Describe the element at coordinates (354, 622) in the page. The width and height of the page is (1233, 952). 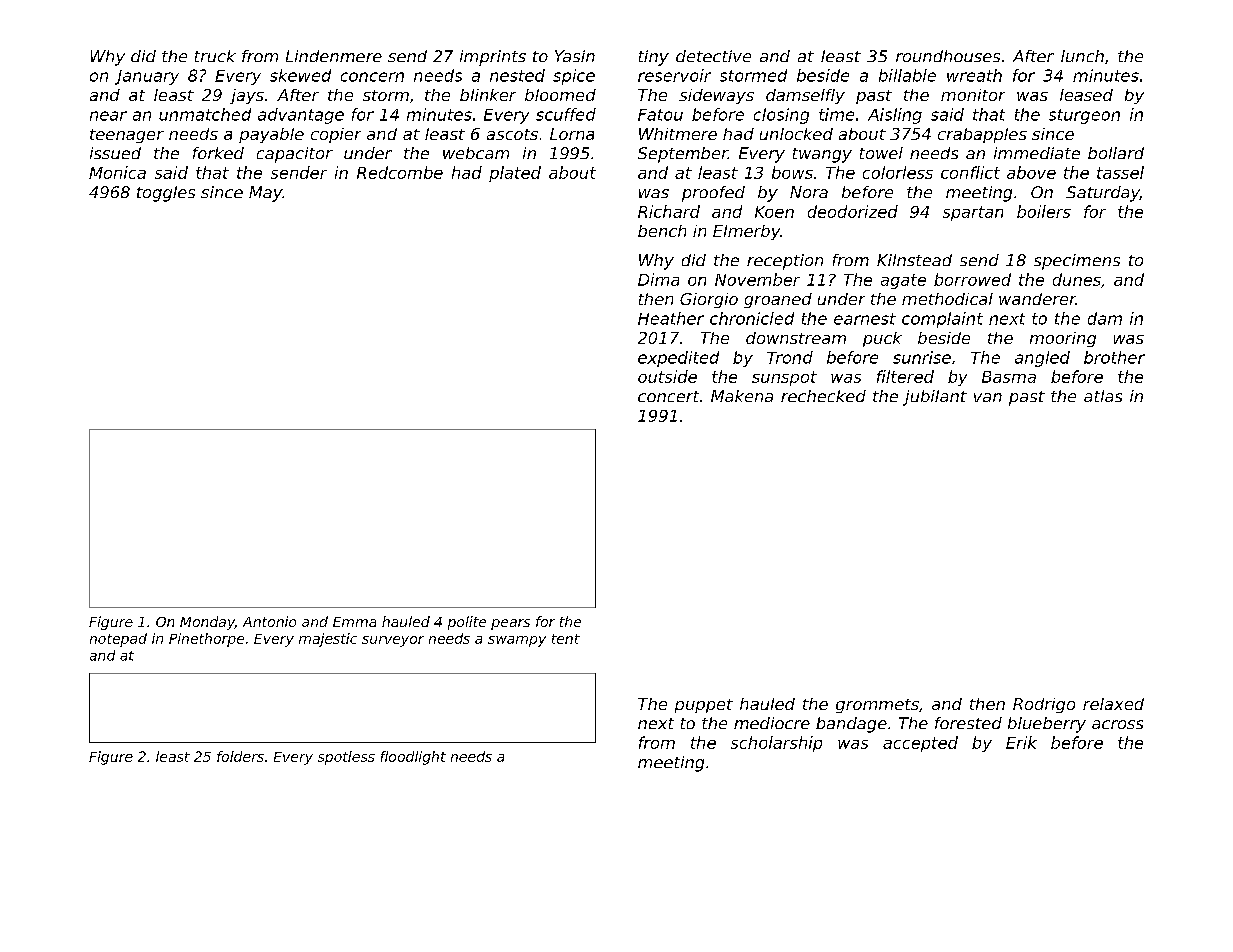
I see `Emma` at that location.
